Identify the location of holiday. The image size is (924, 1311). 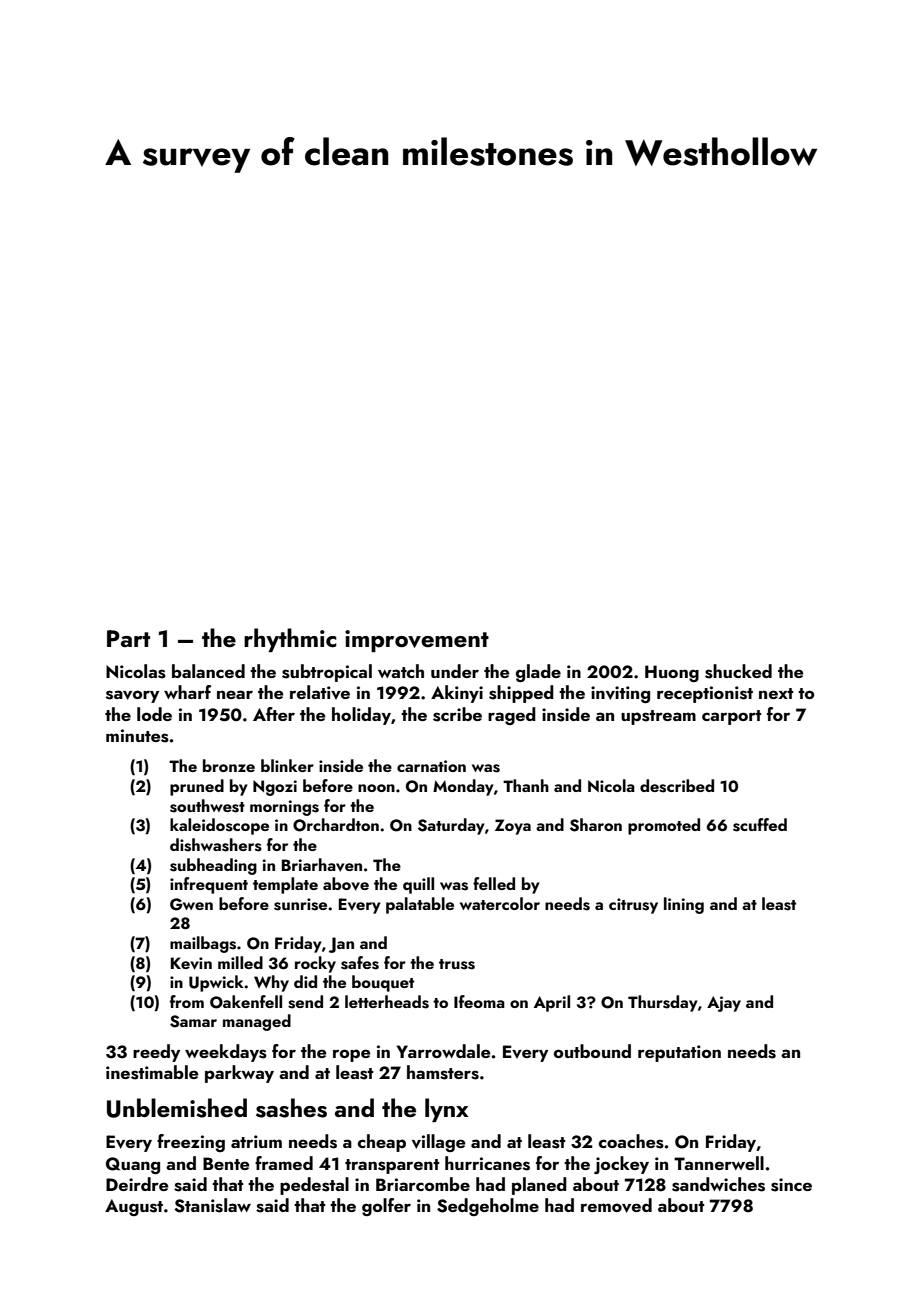
(361, 716).
